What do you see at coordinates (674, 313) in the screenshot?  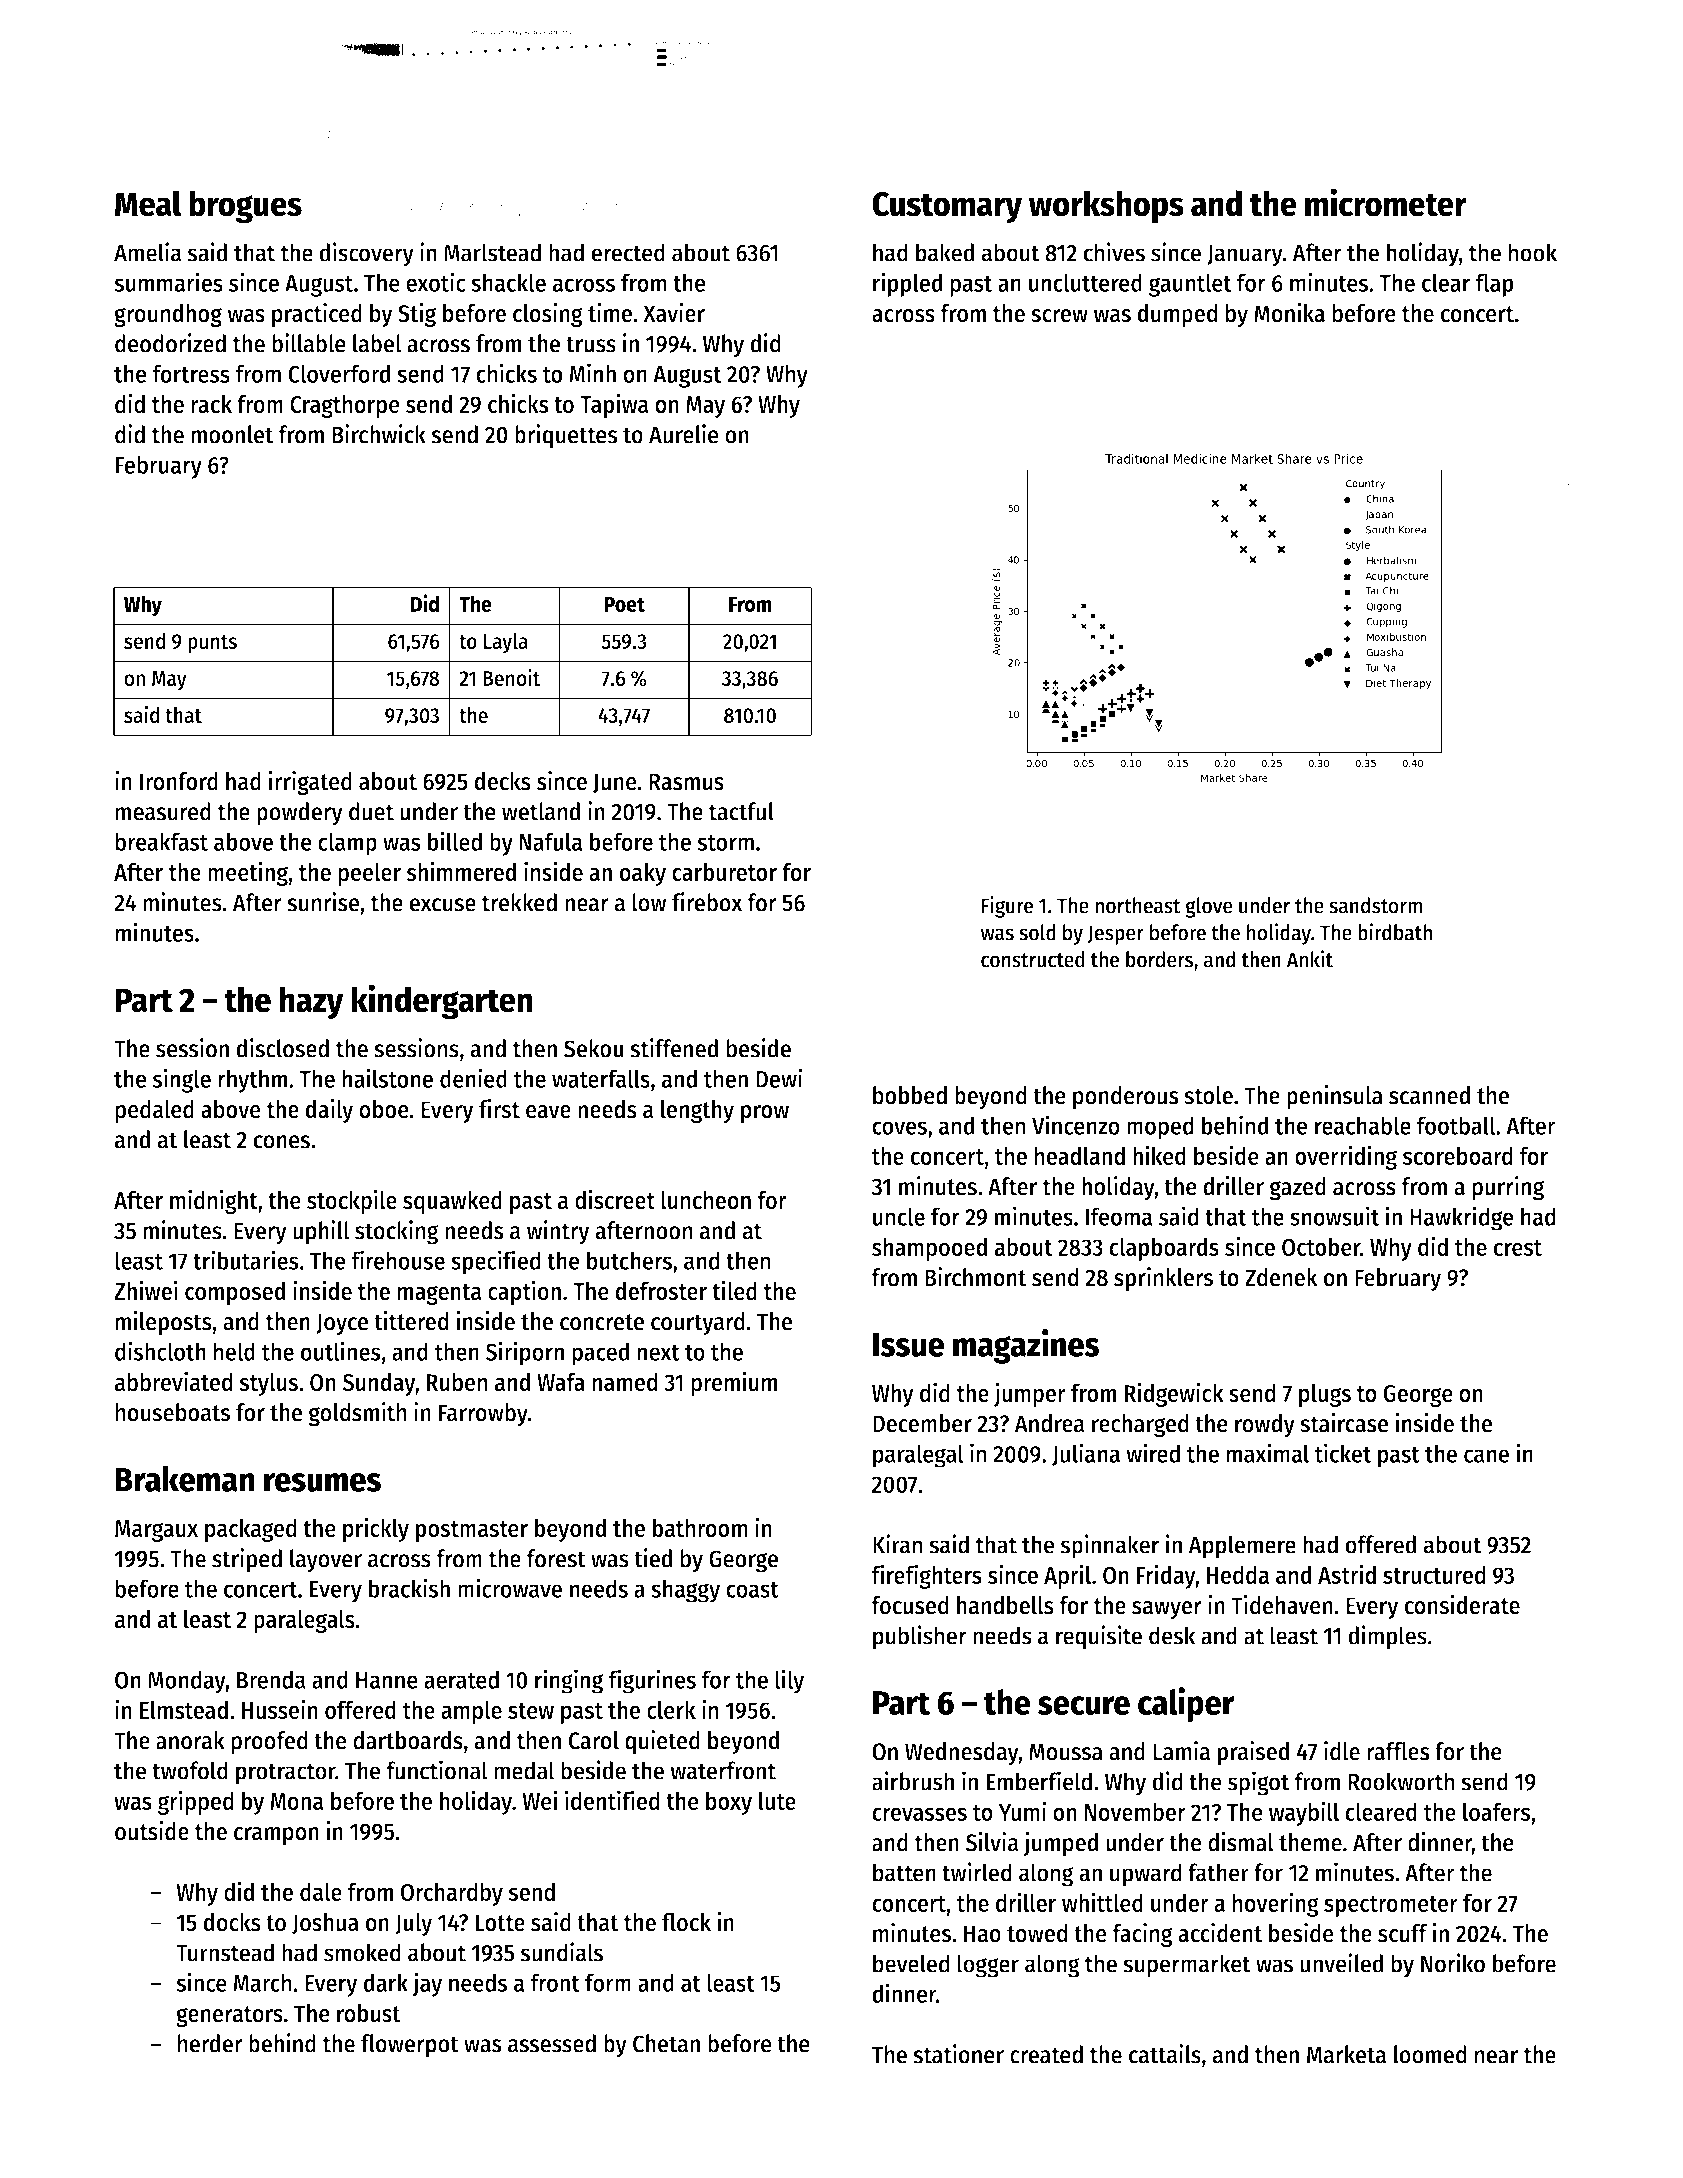 I see `Xavier` at bounding box center [674, 313].
